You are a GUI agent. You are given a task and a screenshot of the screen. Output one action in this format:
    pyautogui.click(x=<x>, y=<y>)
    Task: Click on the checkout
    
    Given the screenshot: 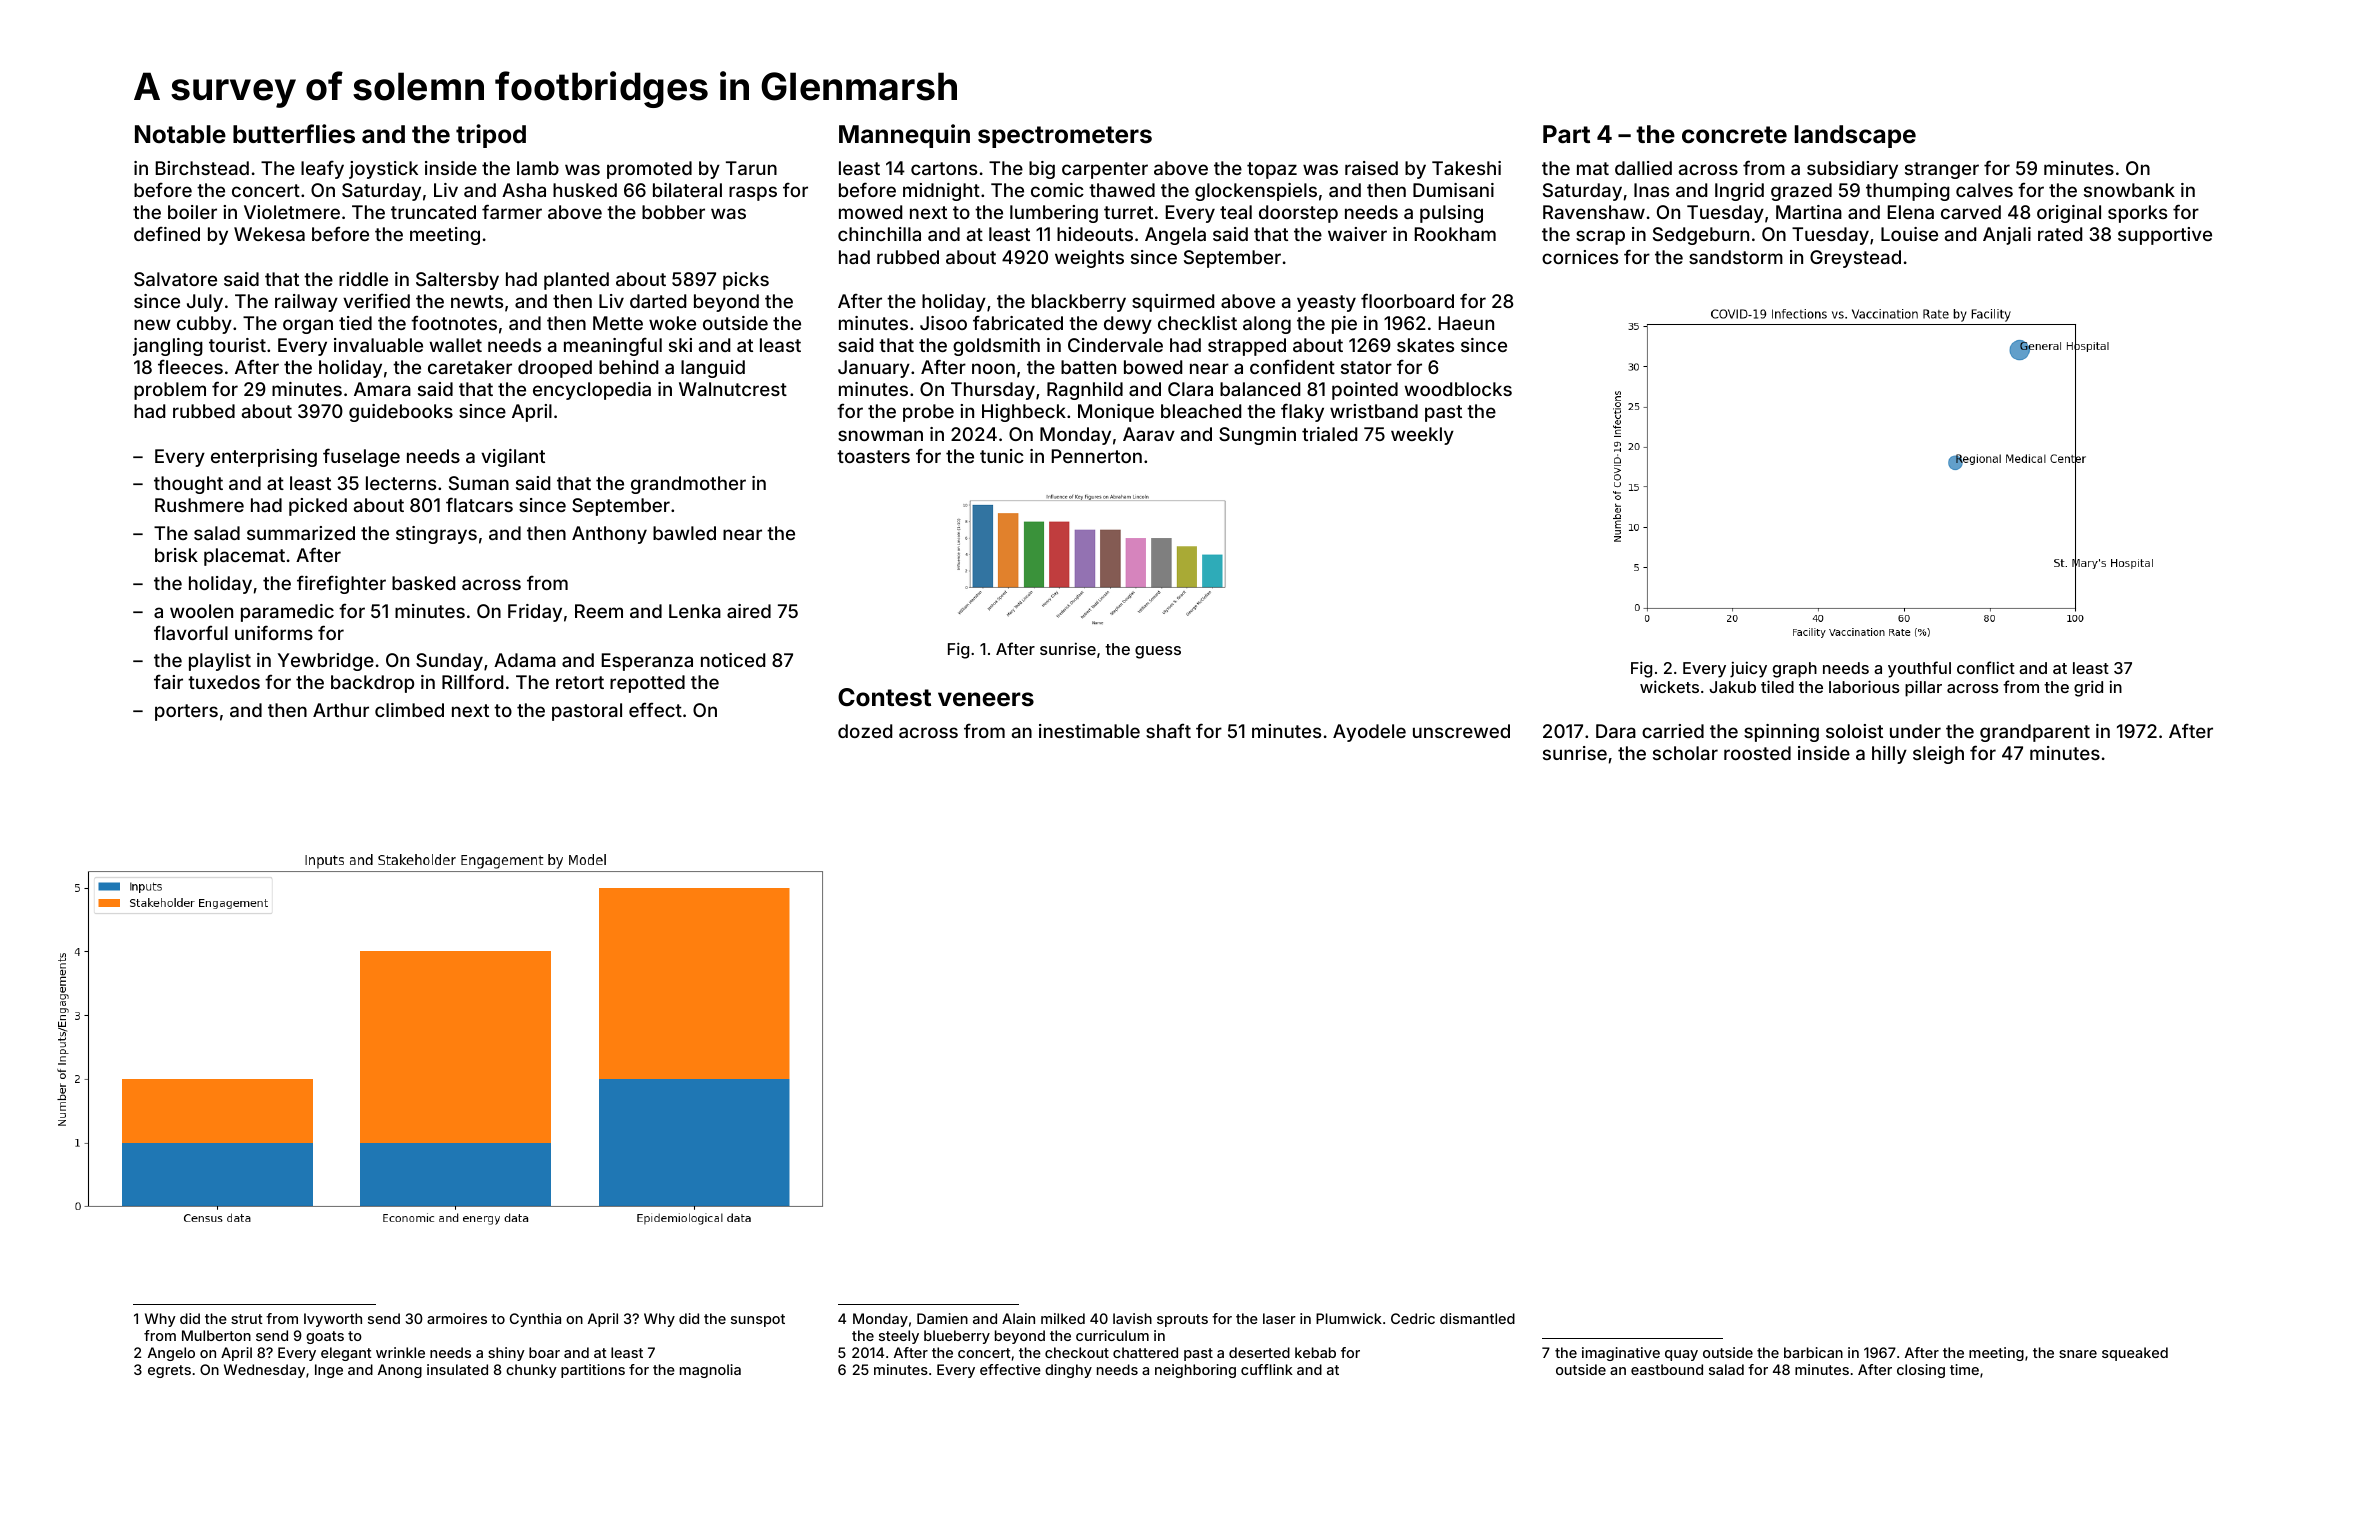 What is the action you would take?
    pyautogui.click(x=1077, y=1352)
